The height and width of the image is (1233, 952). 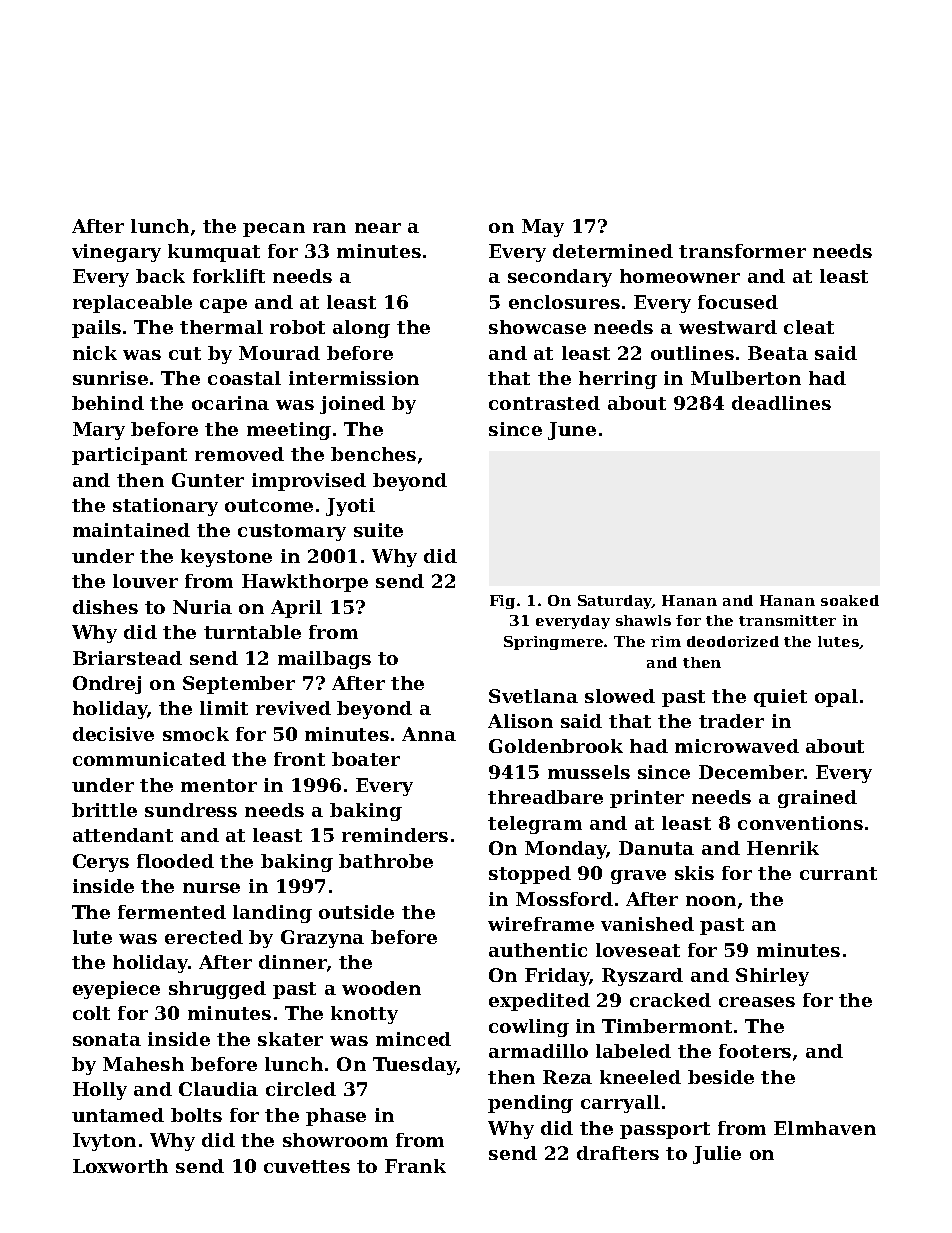 I want to click on sunrise, so click(x=110, y=378).
